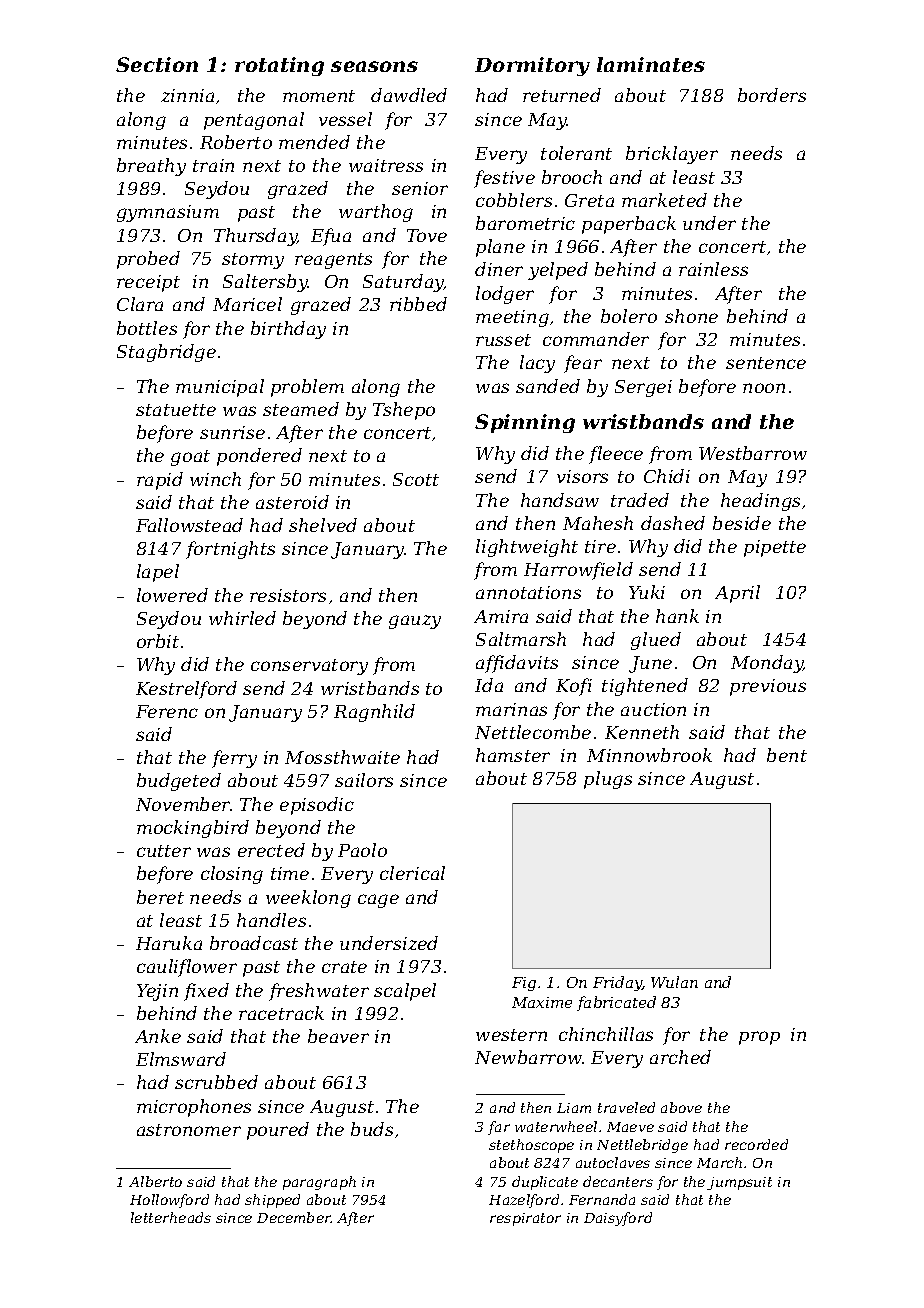 This screenshot has width=924, height=1308. Describe the element at coordinates (151, 167) in the screenshot. I see `breathy` at that location.
